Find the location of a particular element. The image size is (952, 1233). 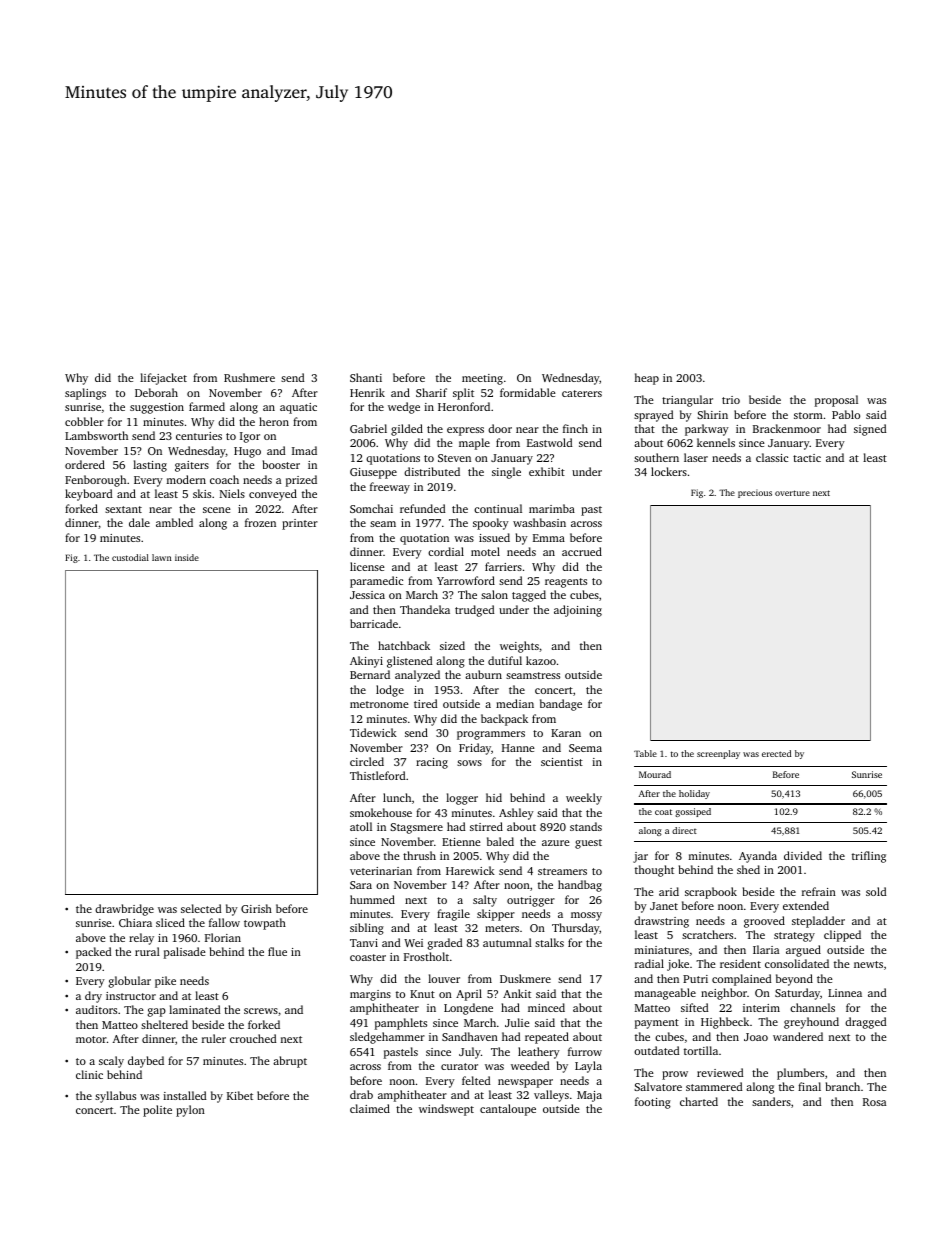

metronome is located at coordinates (379, 704).
